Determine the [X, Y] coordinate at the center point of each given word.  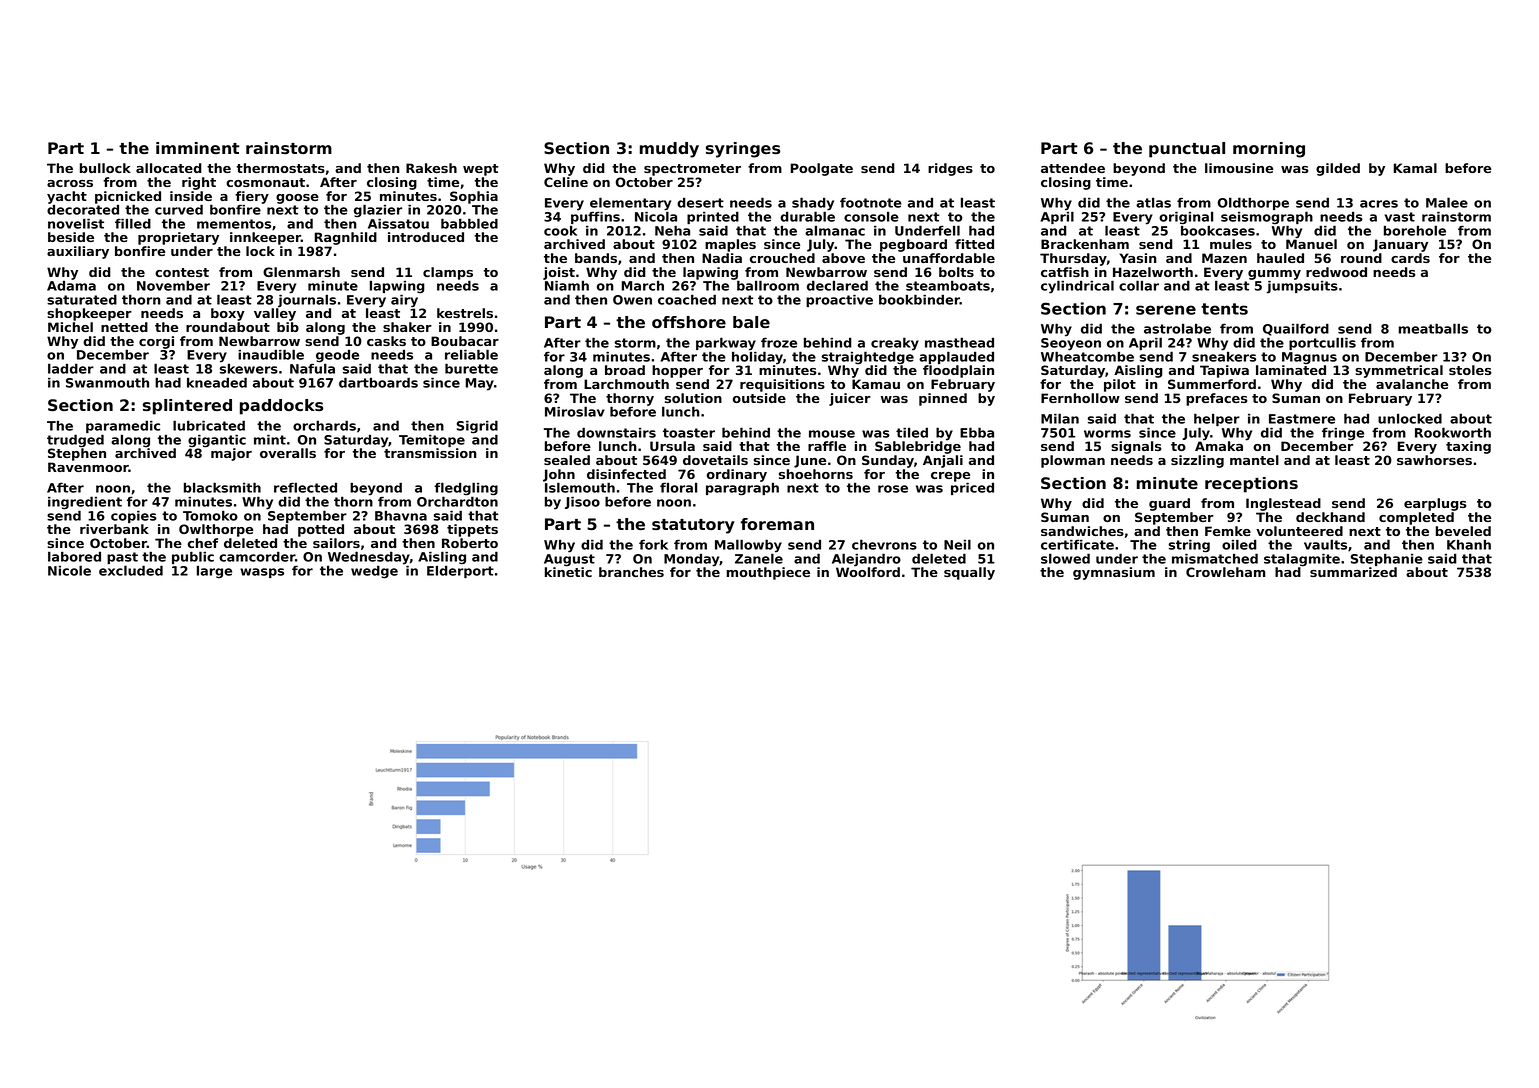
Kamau [876, 384]
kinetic [568, 572]
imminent [198, 148]
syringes [743, 150]
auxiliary [78, 252]
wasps [262, 573]
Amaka [1219, 446]
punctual [1187, 150]
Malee [1447, 202]
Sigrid [477, 427]
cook [560, 231]
